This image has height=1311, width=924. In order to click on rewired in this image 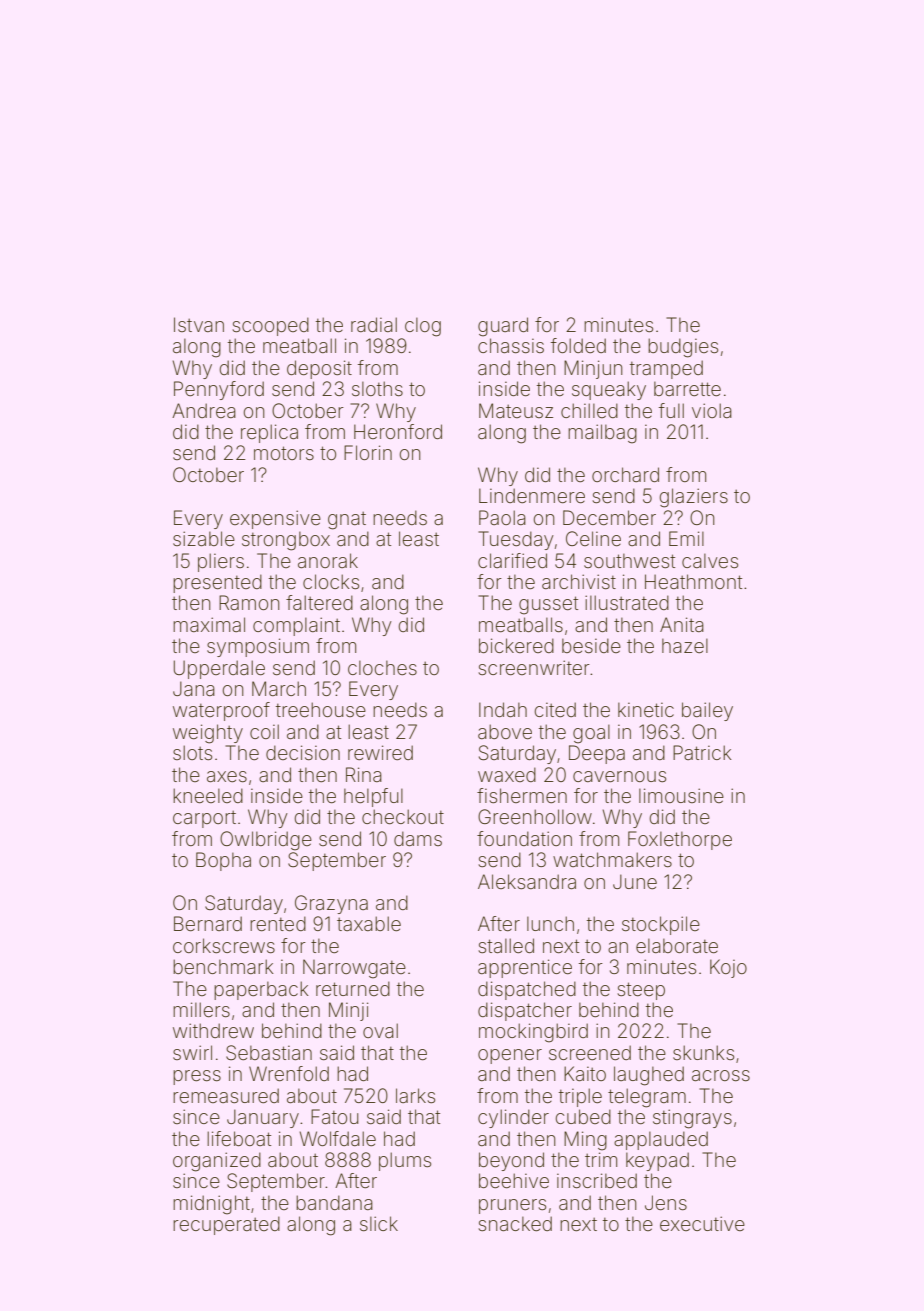, I will do `click(380, 752)`.
